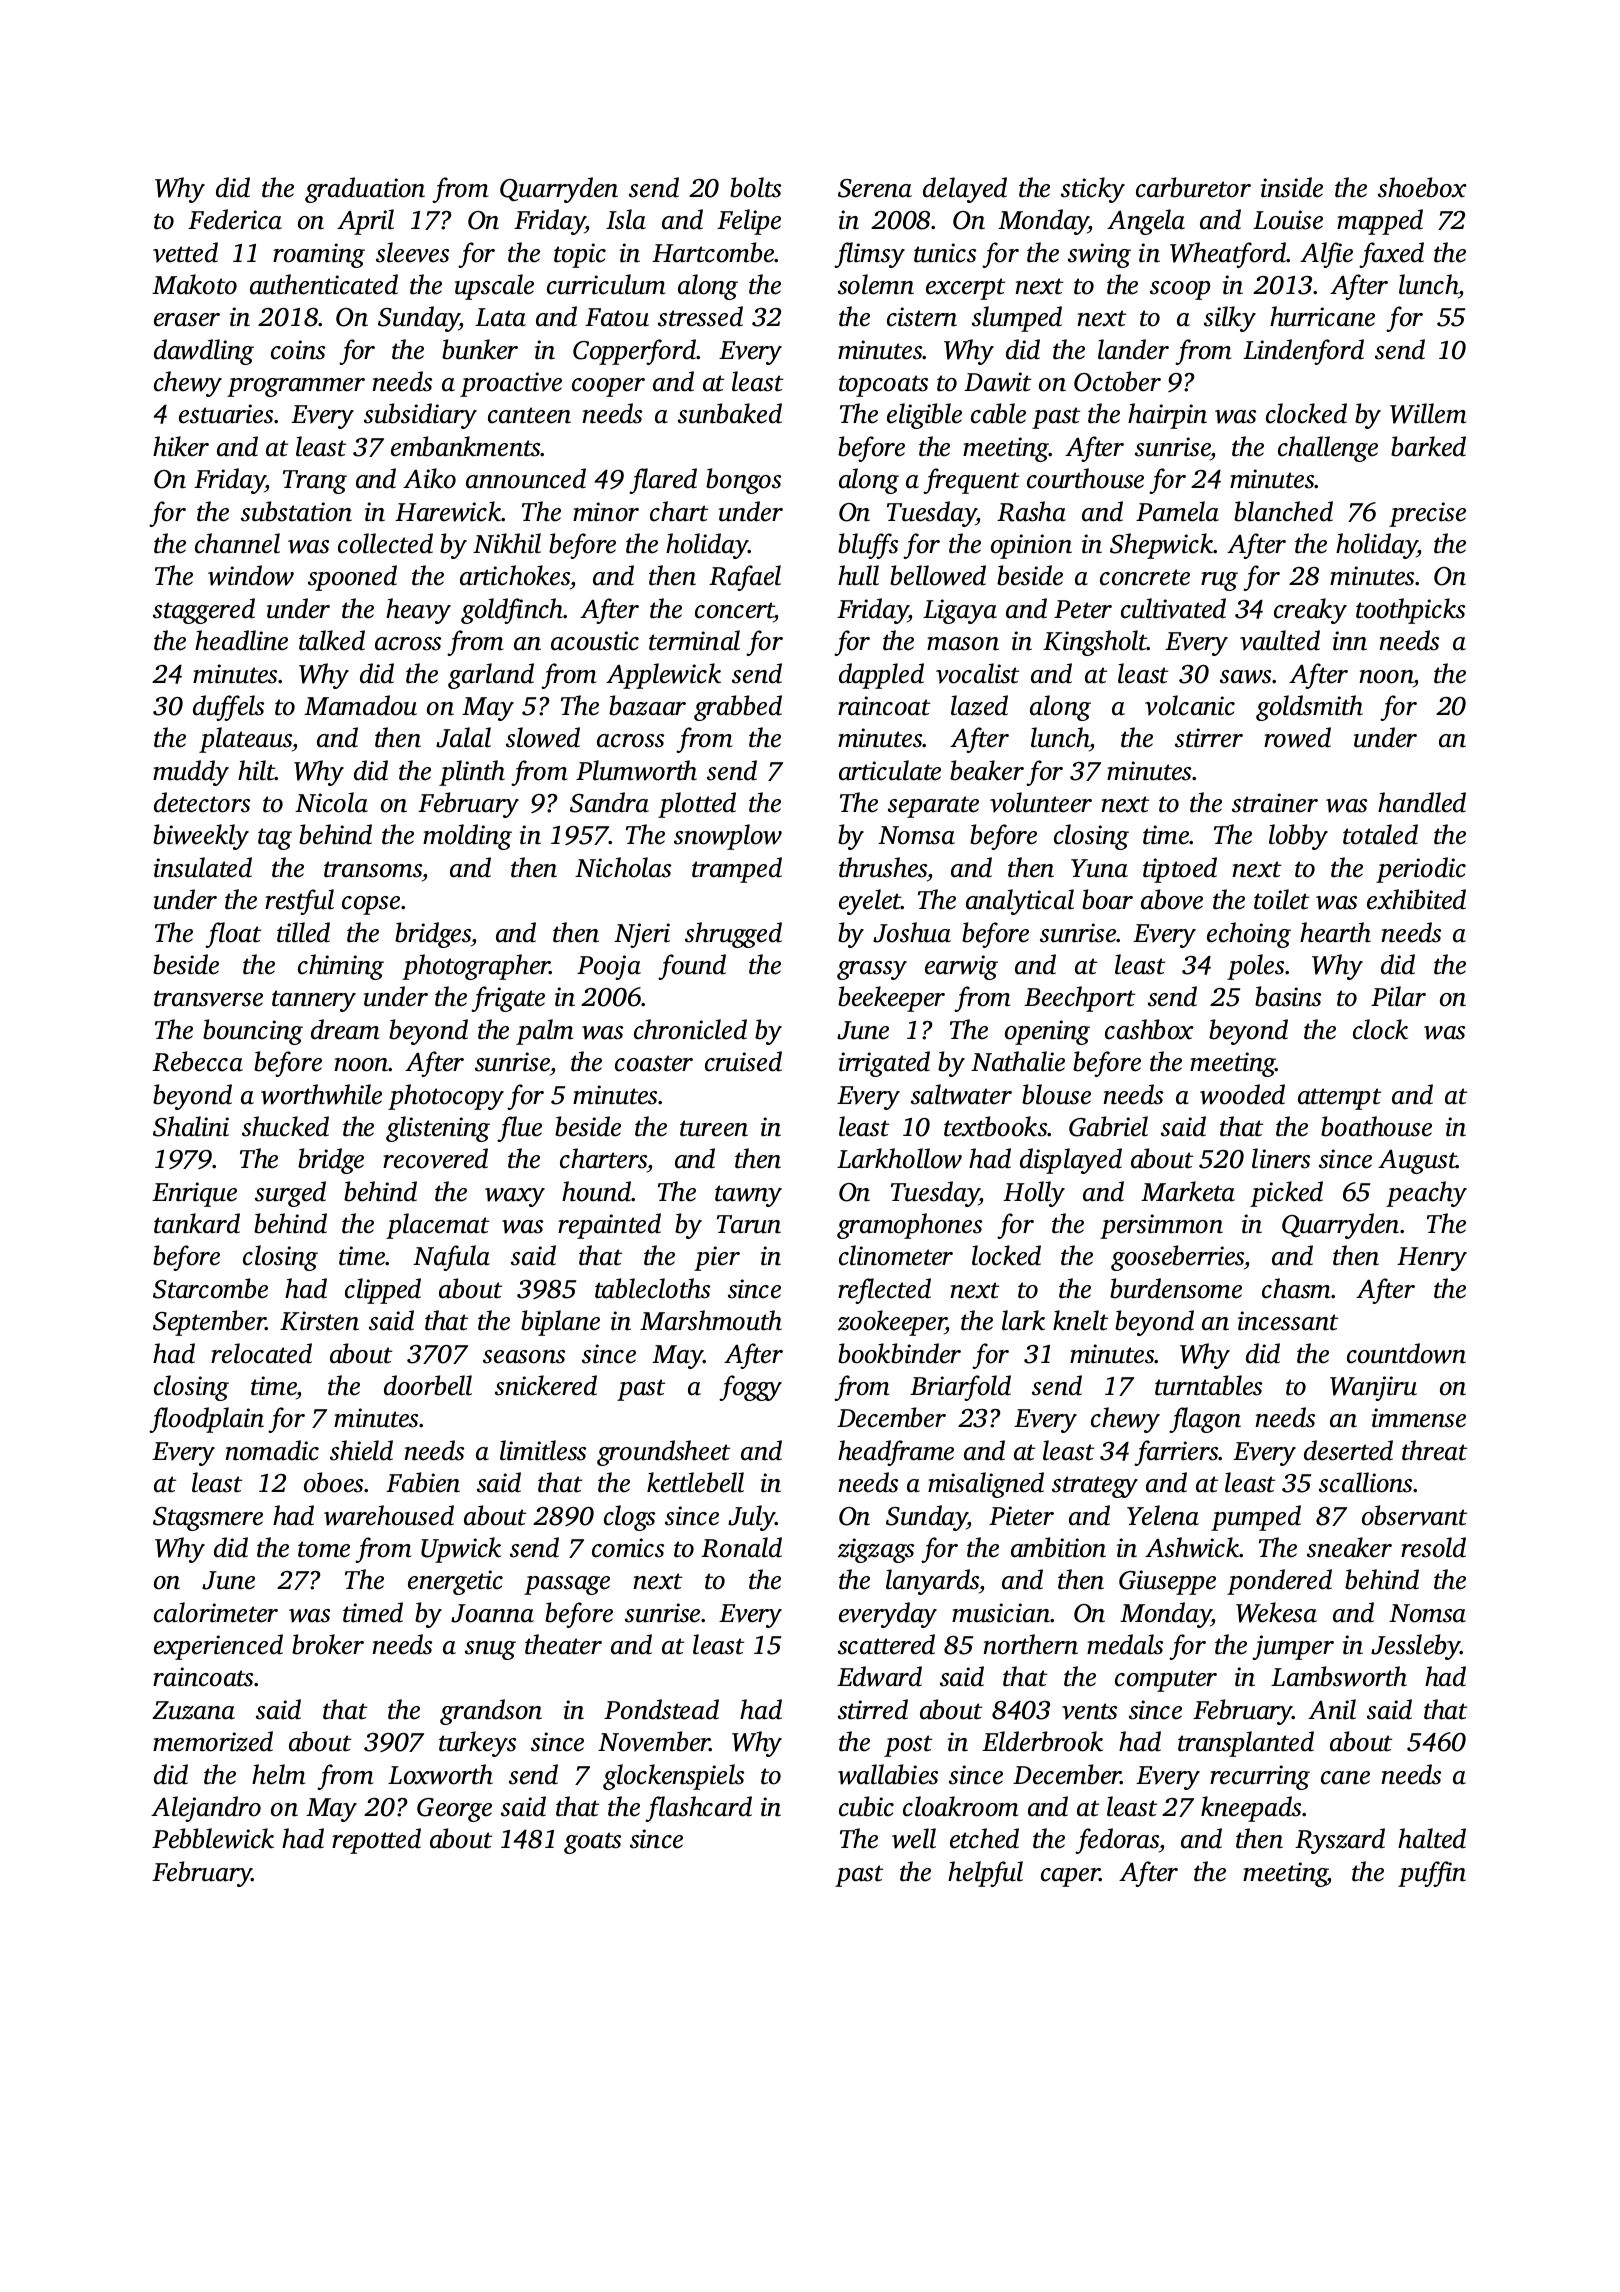  Describe the element at coordinates (755, 187) in the document. I see `bolts` at that location.
